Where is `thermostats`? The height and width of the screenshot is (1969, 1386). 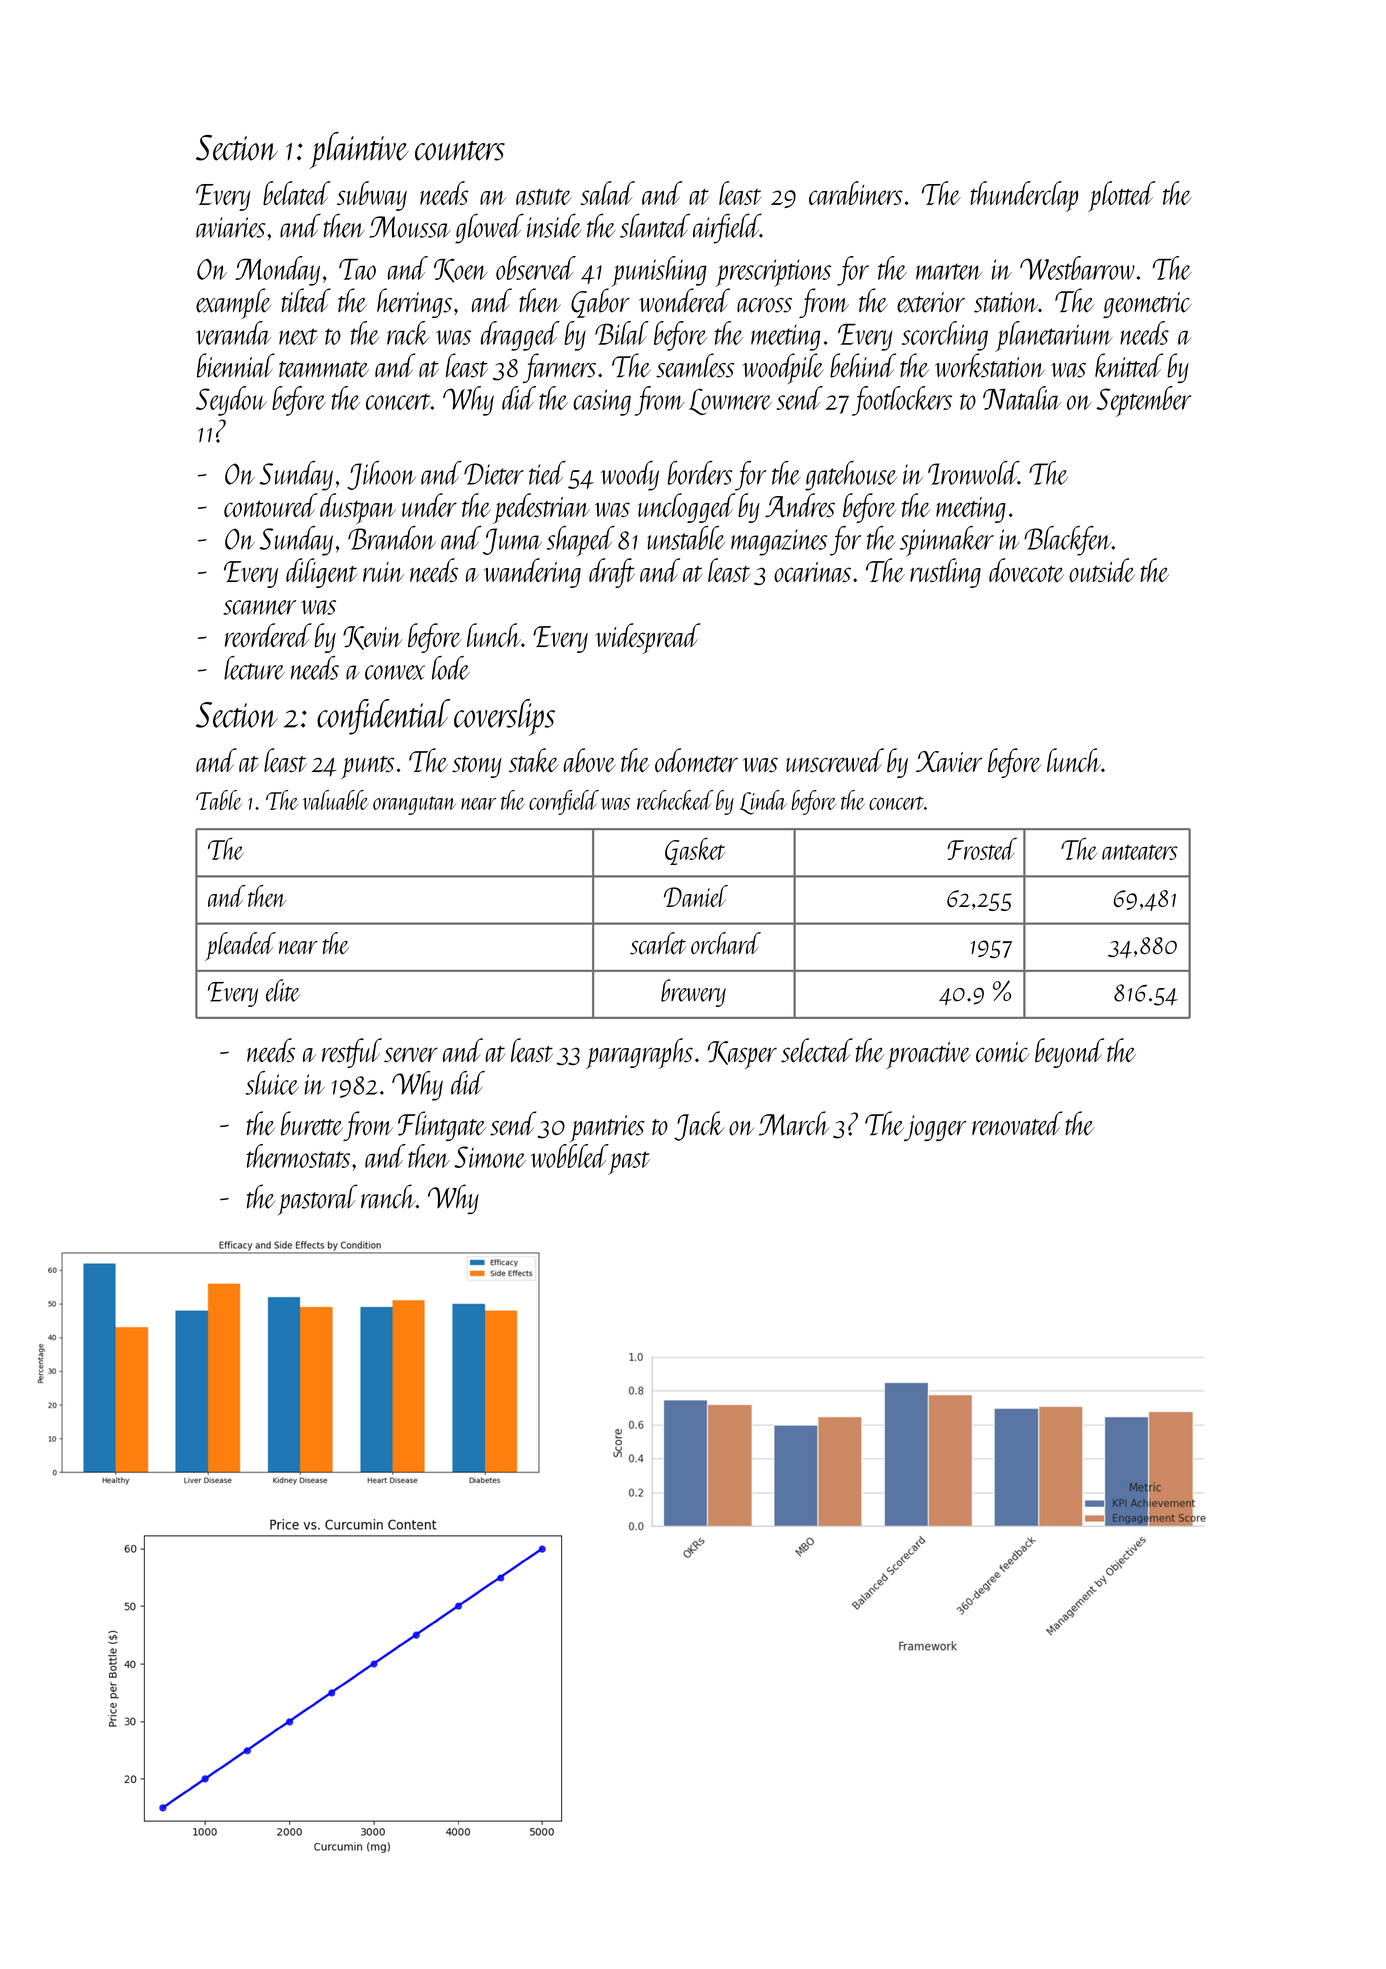
thermostats is located at coordinates (298, 1156).
